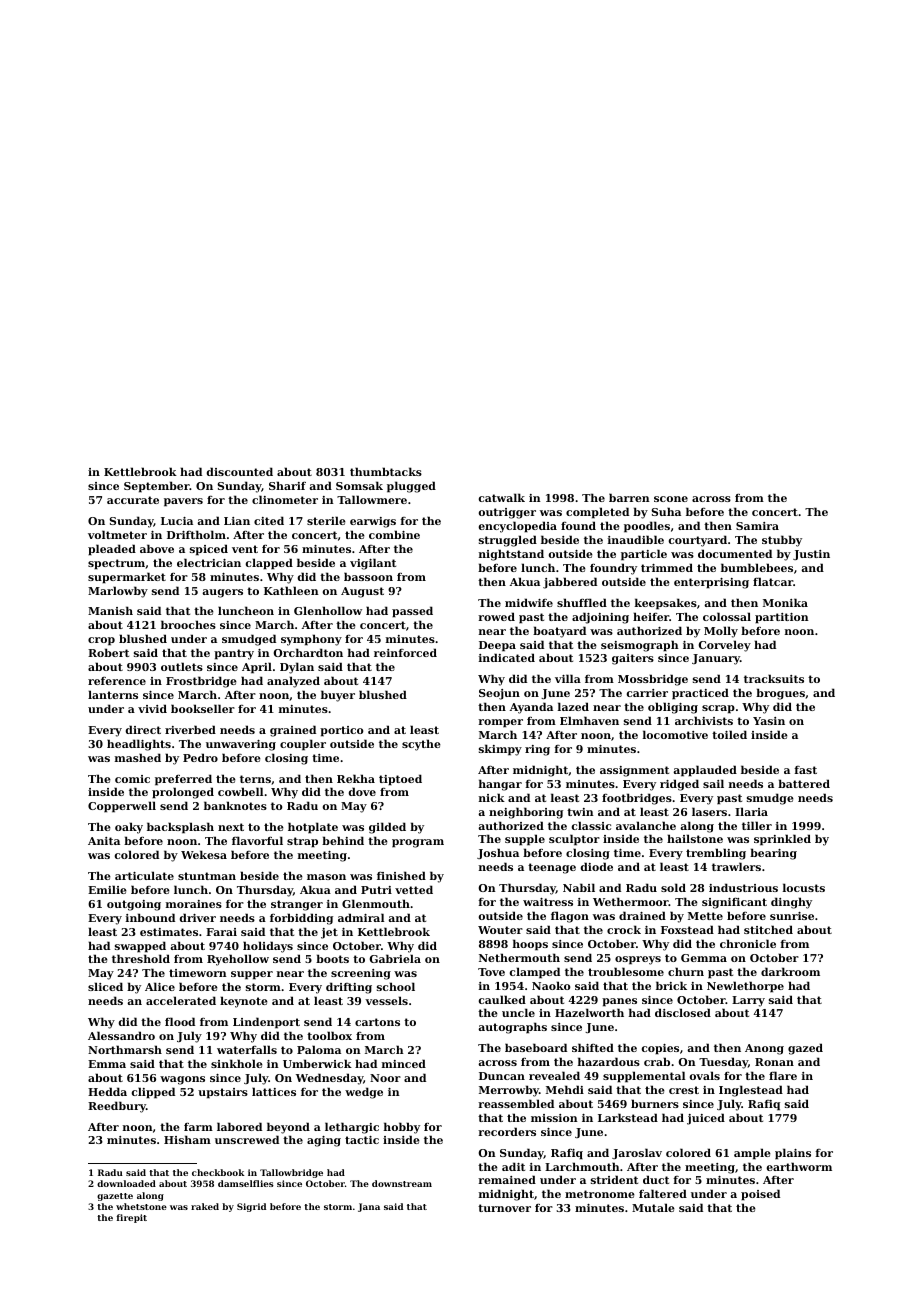 The width and height of the screenshot is (924, 1308). Describe the element at coordinates (361, 974) in the screenshot. I see `screening` at that location.
